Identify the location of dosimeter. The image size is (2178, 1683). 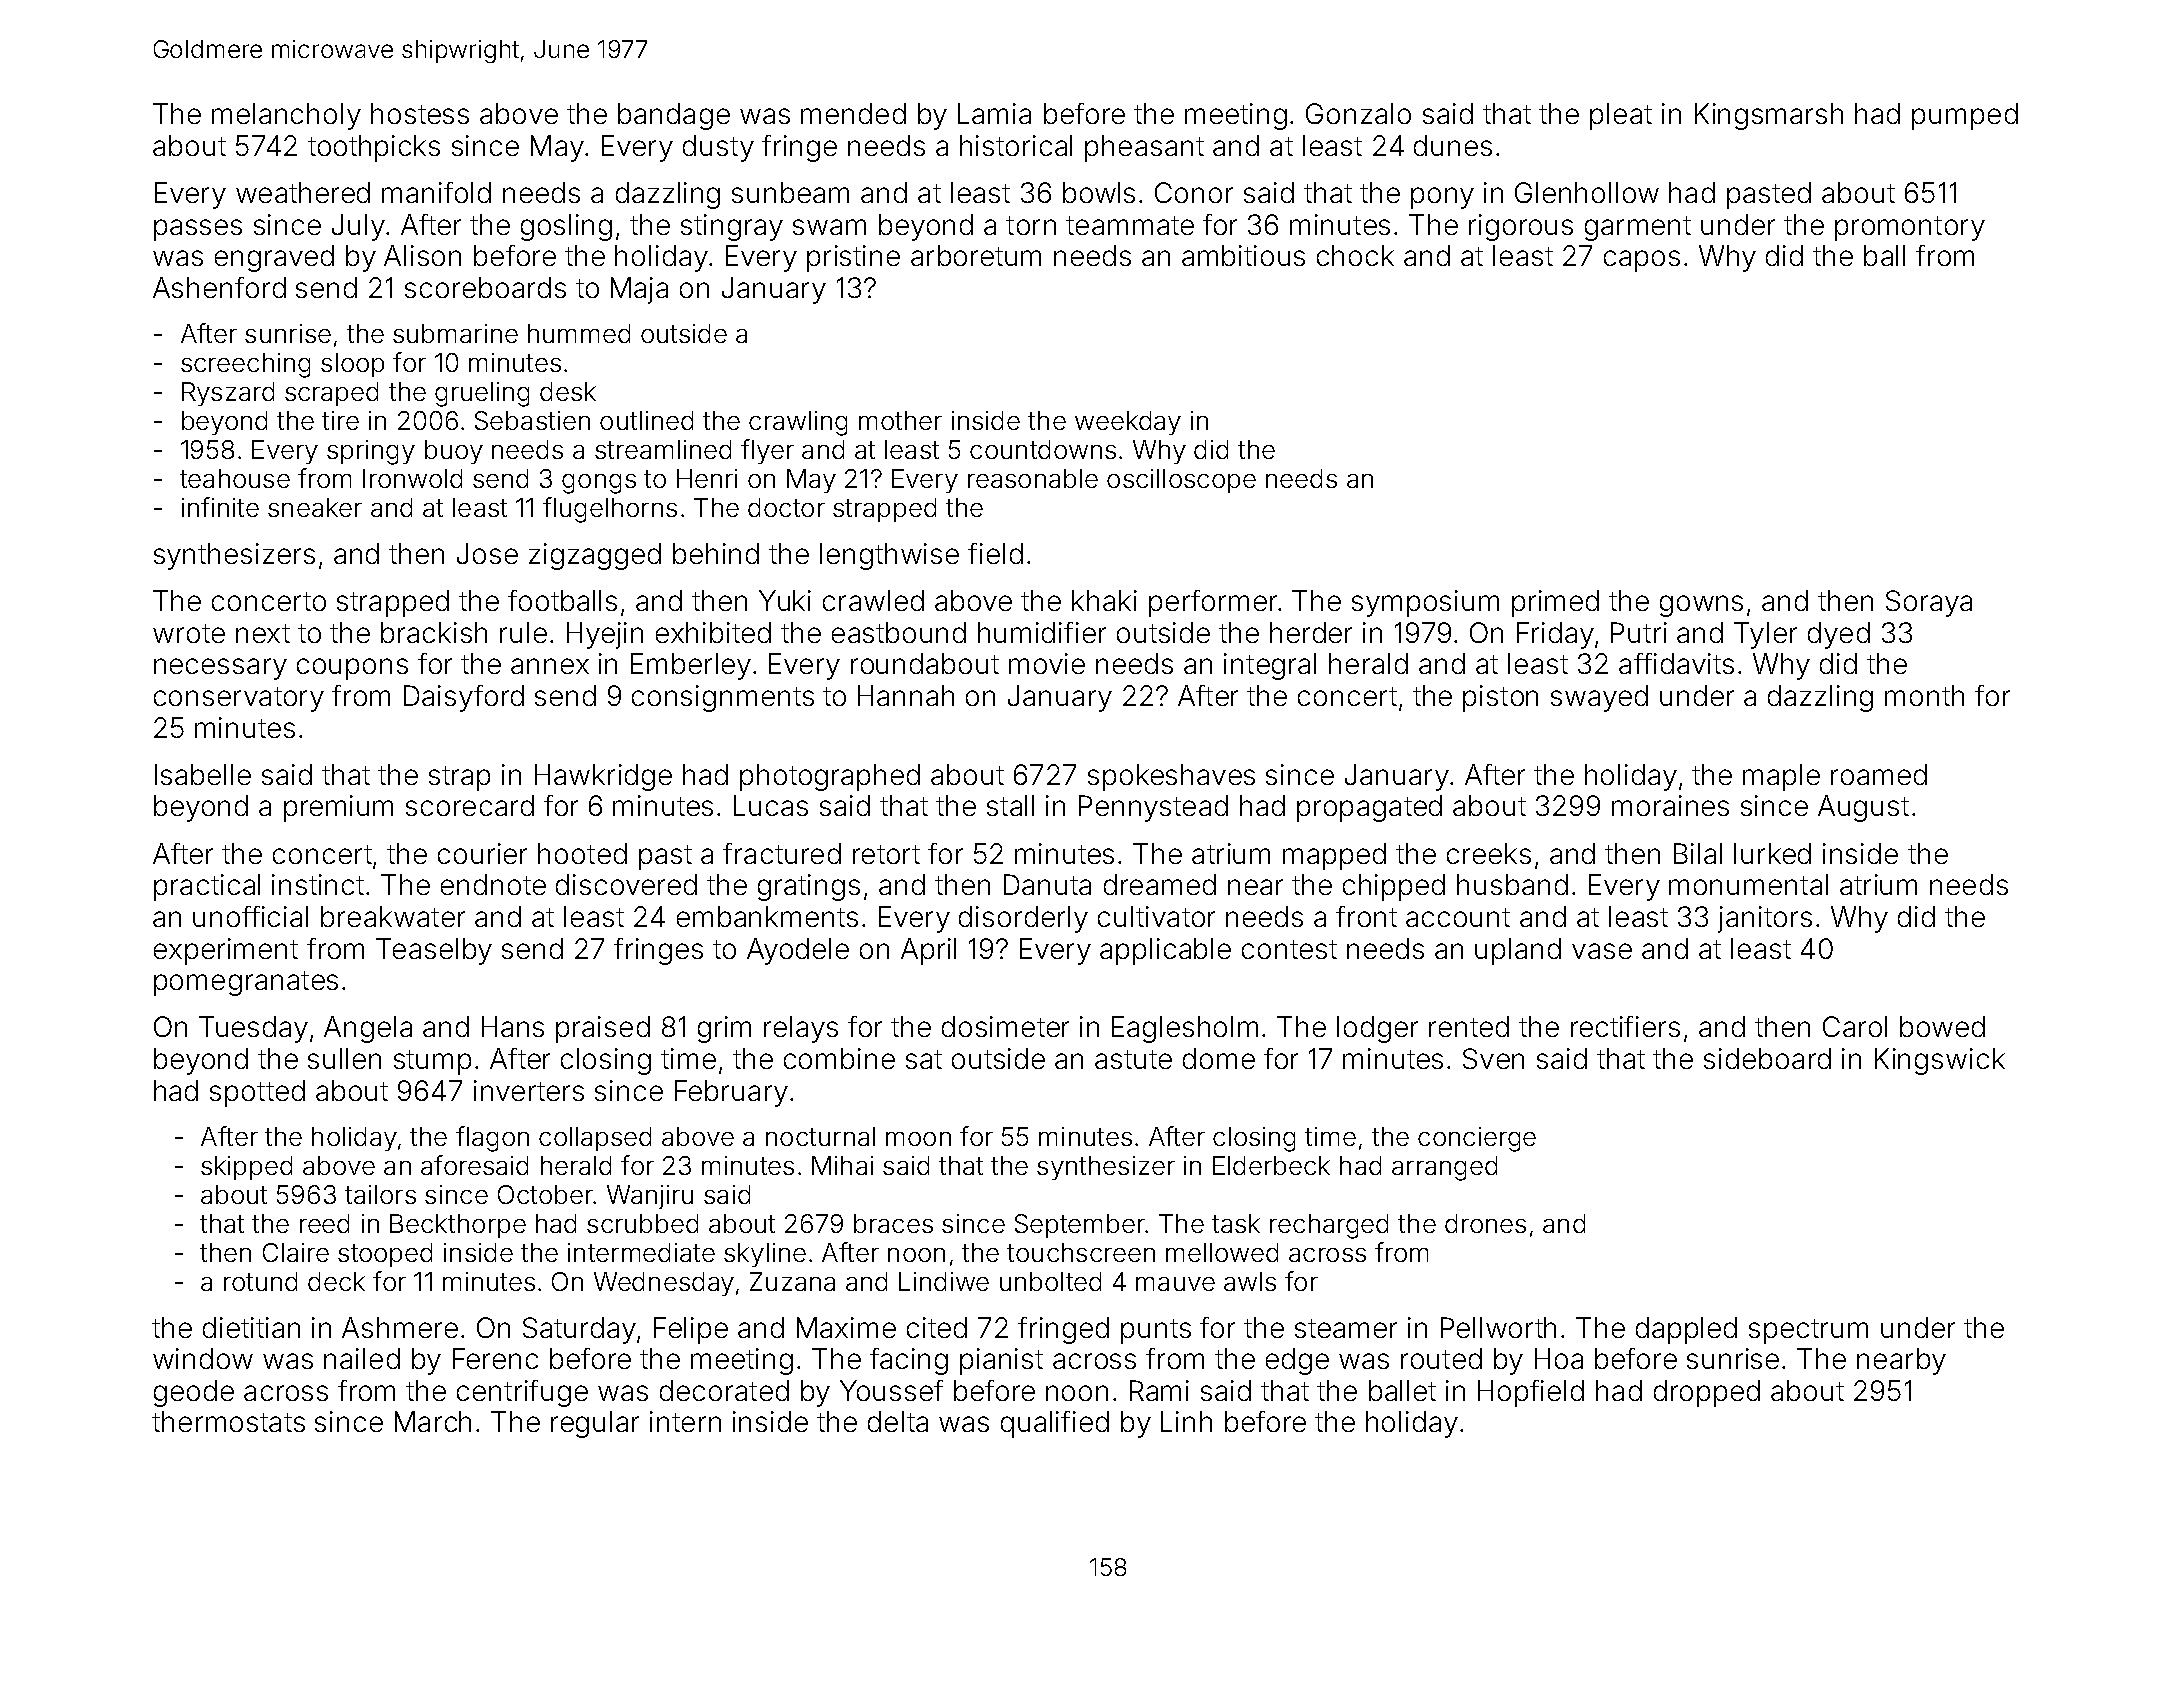
(1005, 1026).
